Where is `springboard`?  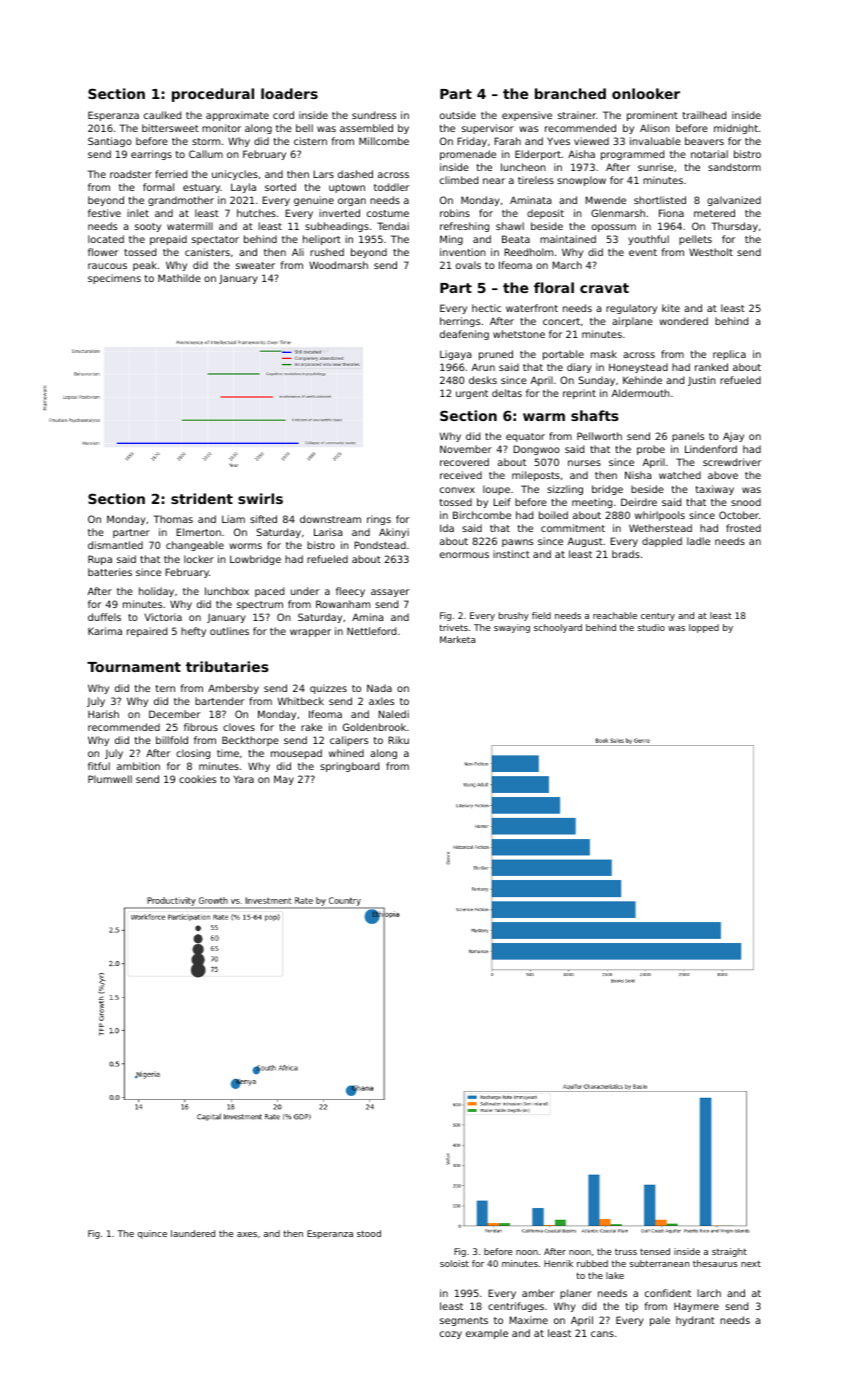 springboard is located at coordinates (349, 767).
